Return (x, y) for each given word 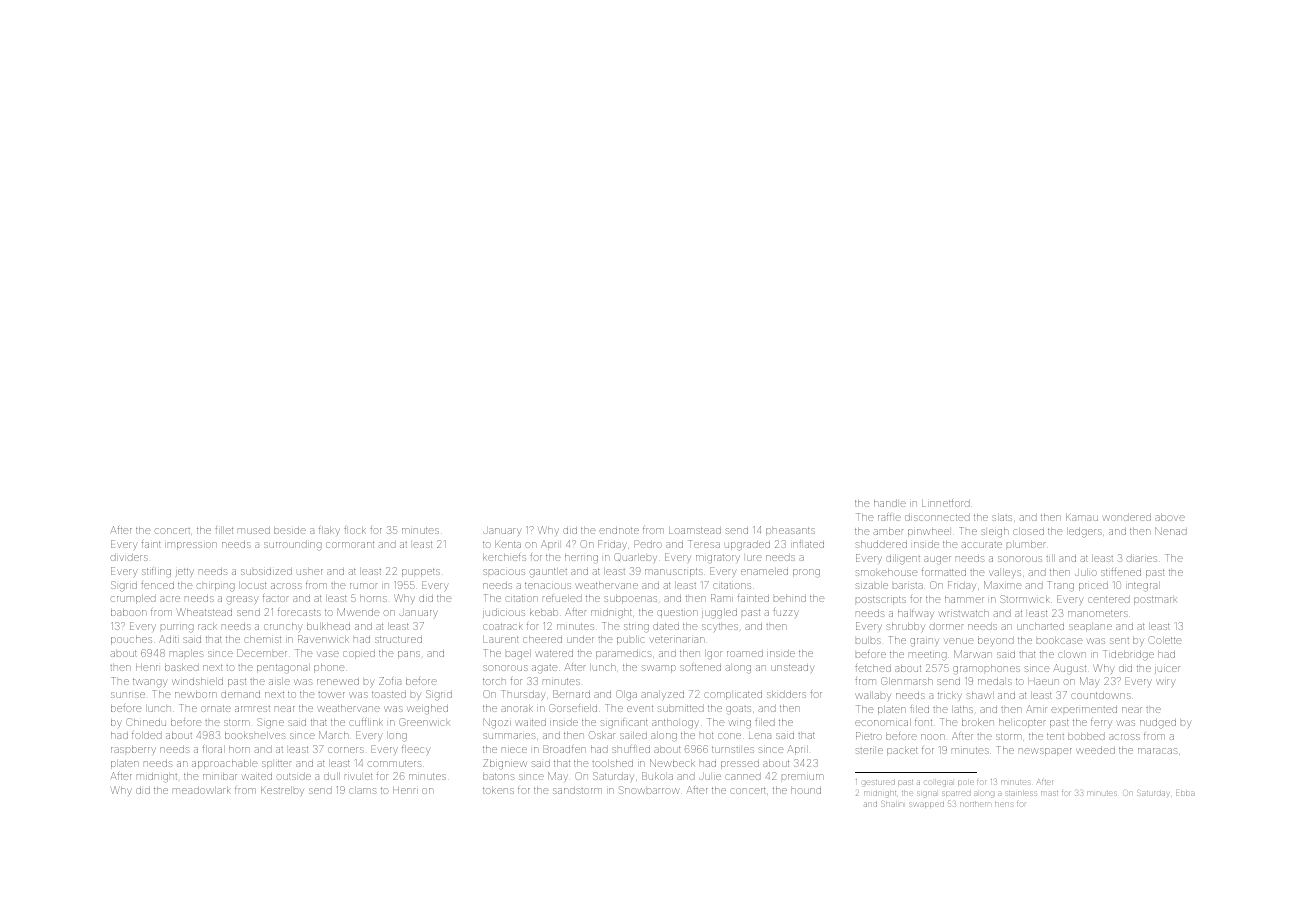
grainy (924, 642)
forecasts (299, 612)
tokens (498, 790)
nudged (1158, 723)
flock (355, 530)
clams (363, 790)
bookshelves (255, 735)
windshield (198, 681)
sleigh (995, 533)
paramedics (624, 654)
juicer (1167, 670)
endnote (619, 530)
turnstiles (733, 749)
